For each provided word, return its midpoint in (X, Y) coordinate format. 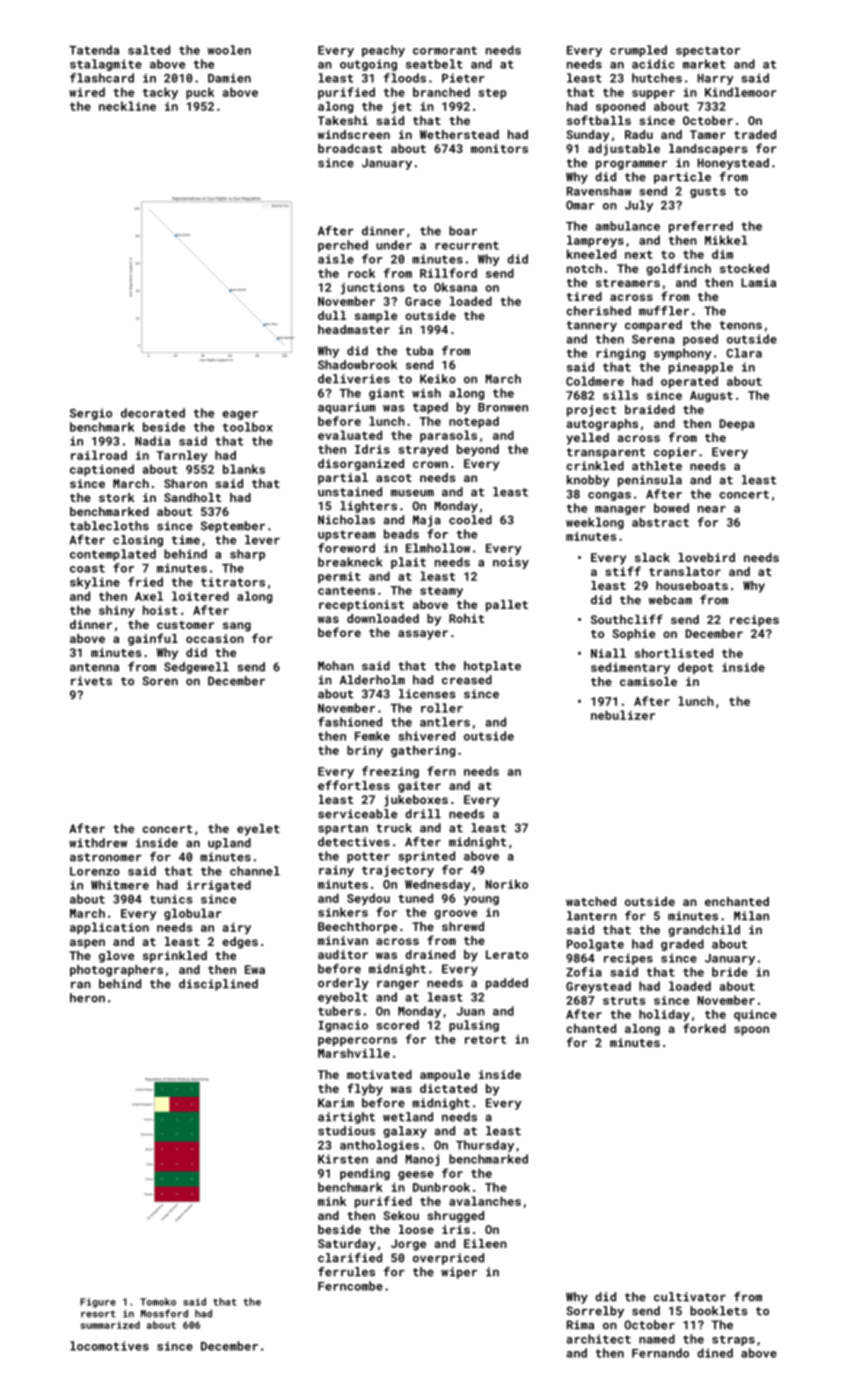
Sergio (91, 414)
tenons (741, 325)
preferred (701, 227)
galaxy (405, 1132)
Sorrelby (595, 1312)
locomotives (109, 1346)
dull (332, 315)
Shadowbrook (357, 365)
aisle (336, 259)
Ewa (255, 969)
